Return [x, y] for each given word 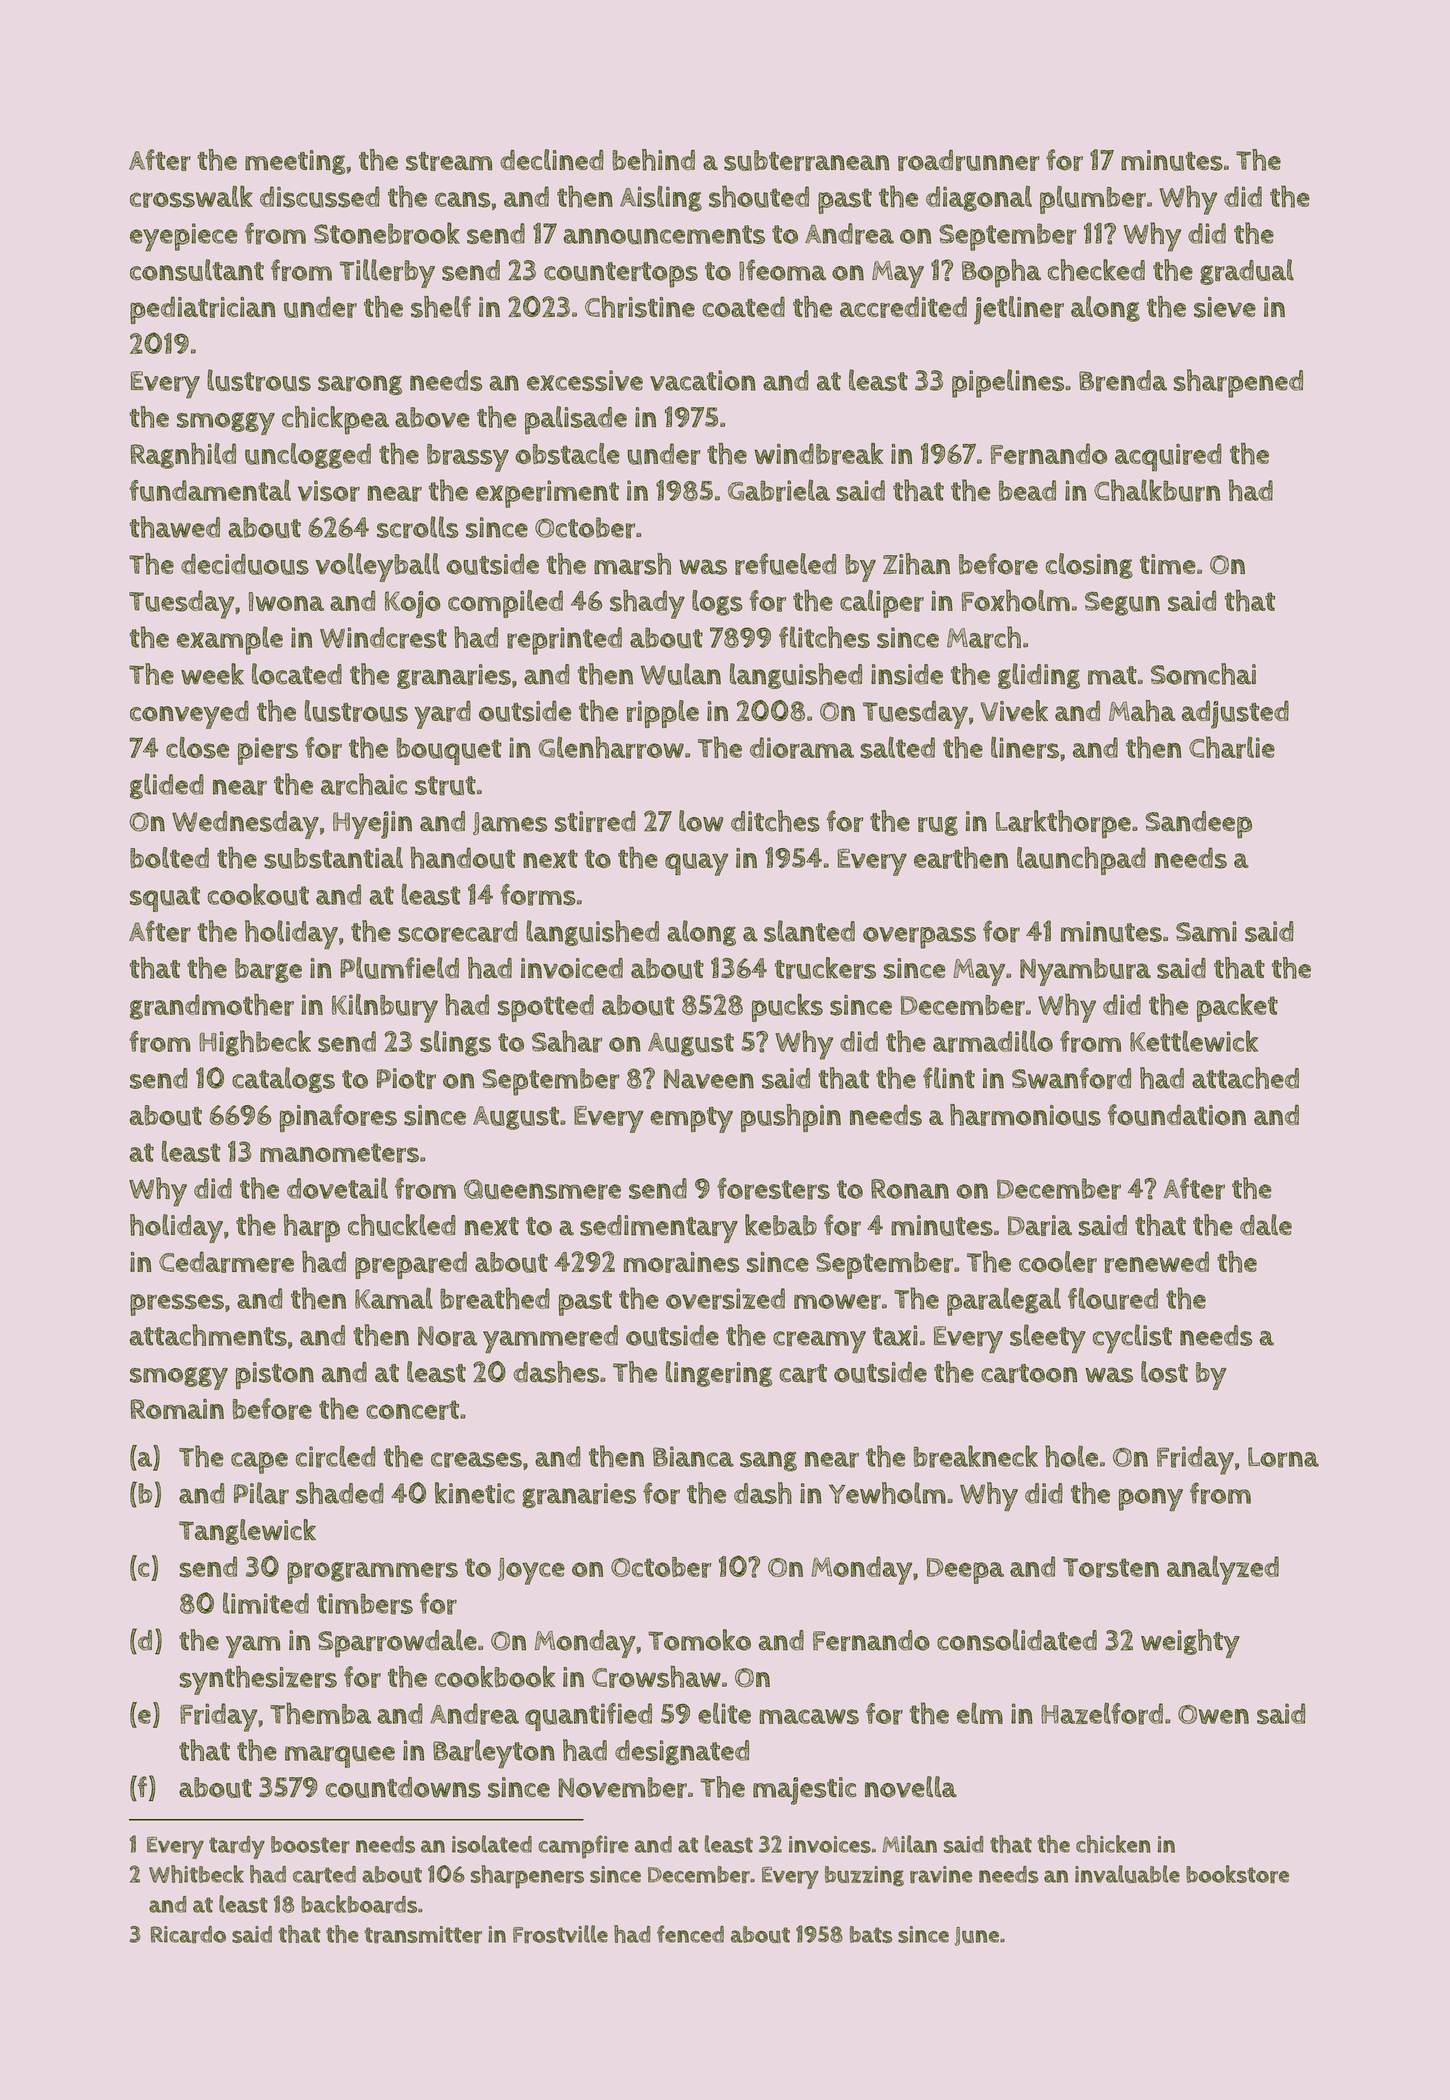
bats [871, 1934]
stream [449, 161]
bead [1027, 490]
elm [980, 1713]
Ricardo [188, 1935]
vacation [703, 380]
